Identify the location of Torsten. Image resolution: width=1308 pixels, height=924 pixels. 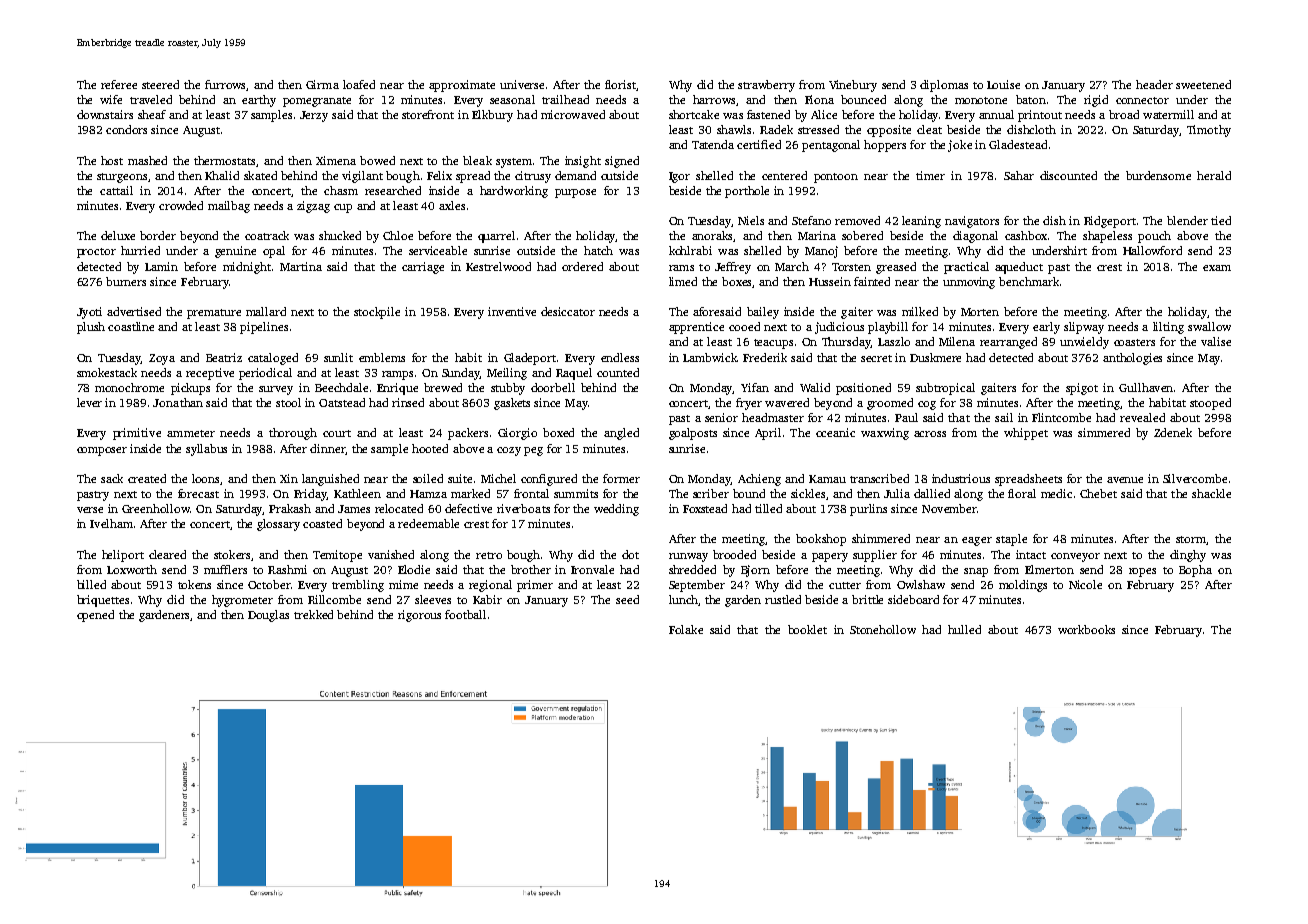
(851, 267).
